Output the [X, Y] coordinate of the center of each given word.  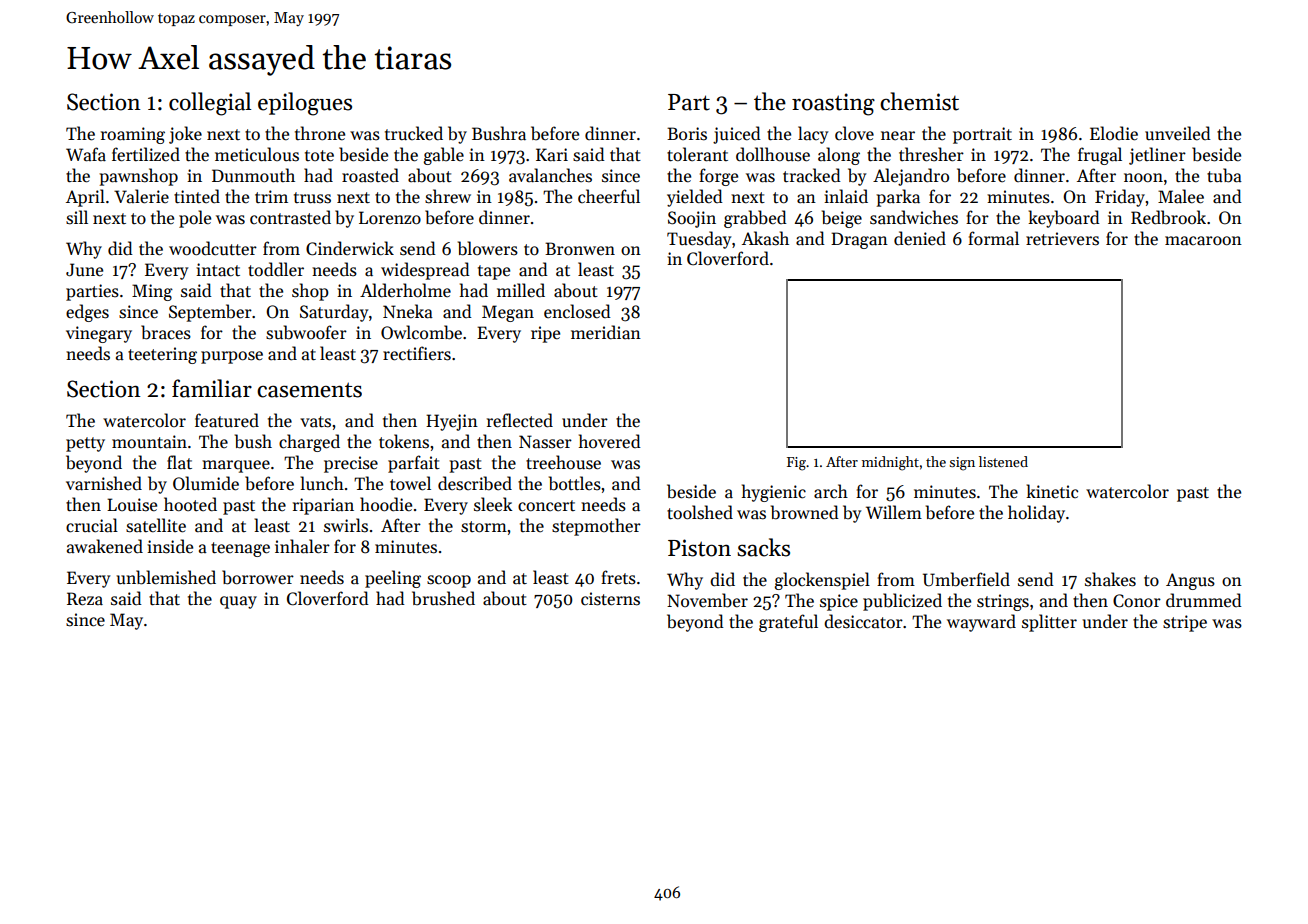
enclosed [577, 311]
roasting [833, 104]
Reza [85, 599]
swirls [346, 525]
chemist [919, 101]
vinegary [99, 334]
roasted [370, 175]
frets [618, 577]
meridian [606, 332]
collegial [210, 104]
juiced [737, 135]
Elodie [1114, 133]
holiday [1036, 514]
